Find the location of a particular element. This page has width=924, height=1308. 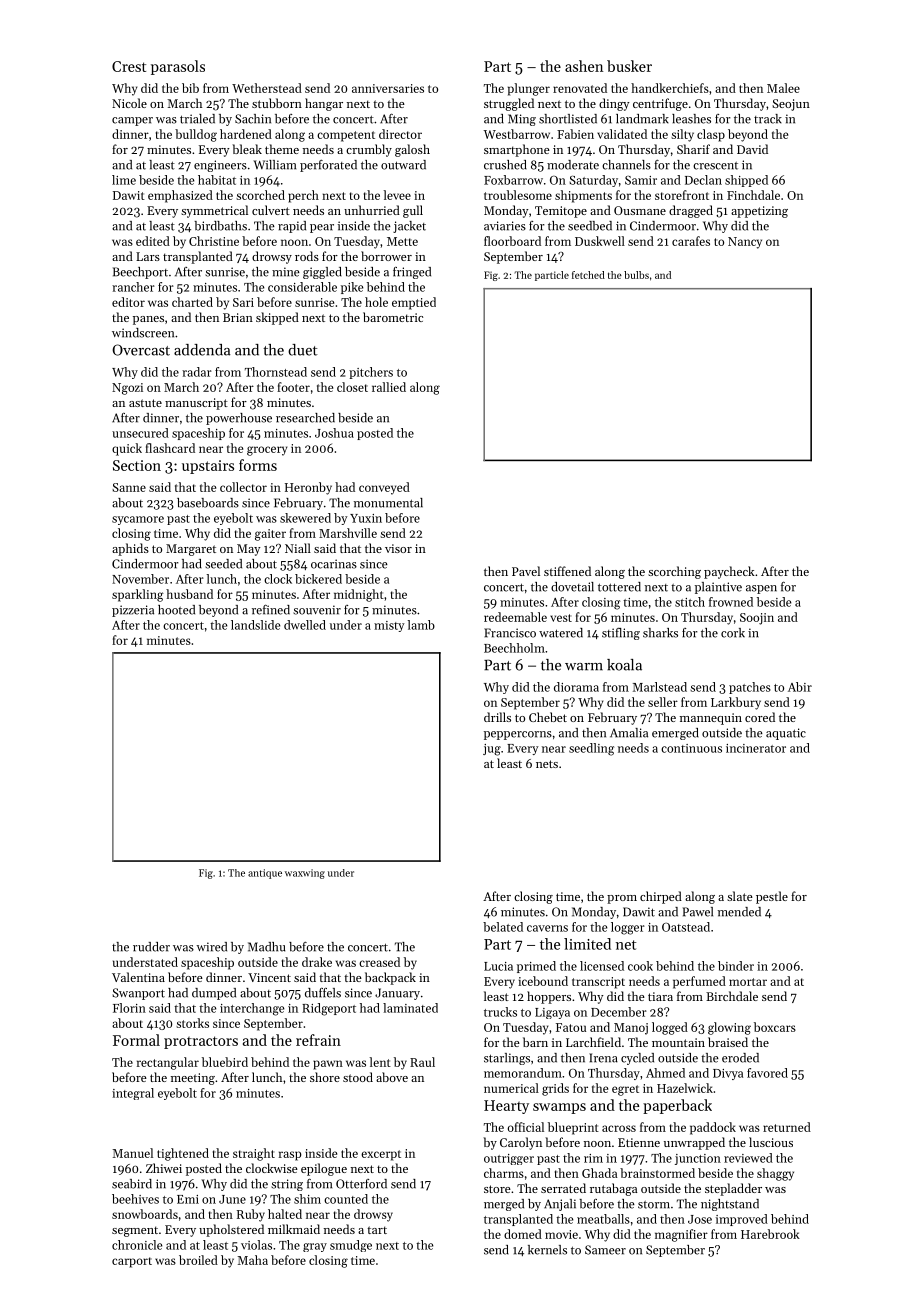

caverns is located at coordinates (547, 928).
